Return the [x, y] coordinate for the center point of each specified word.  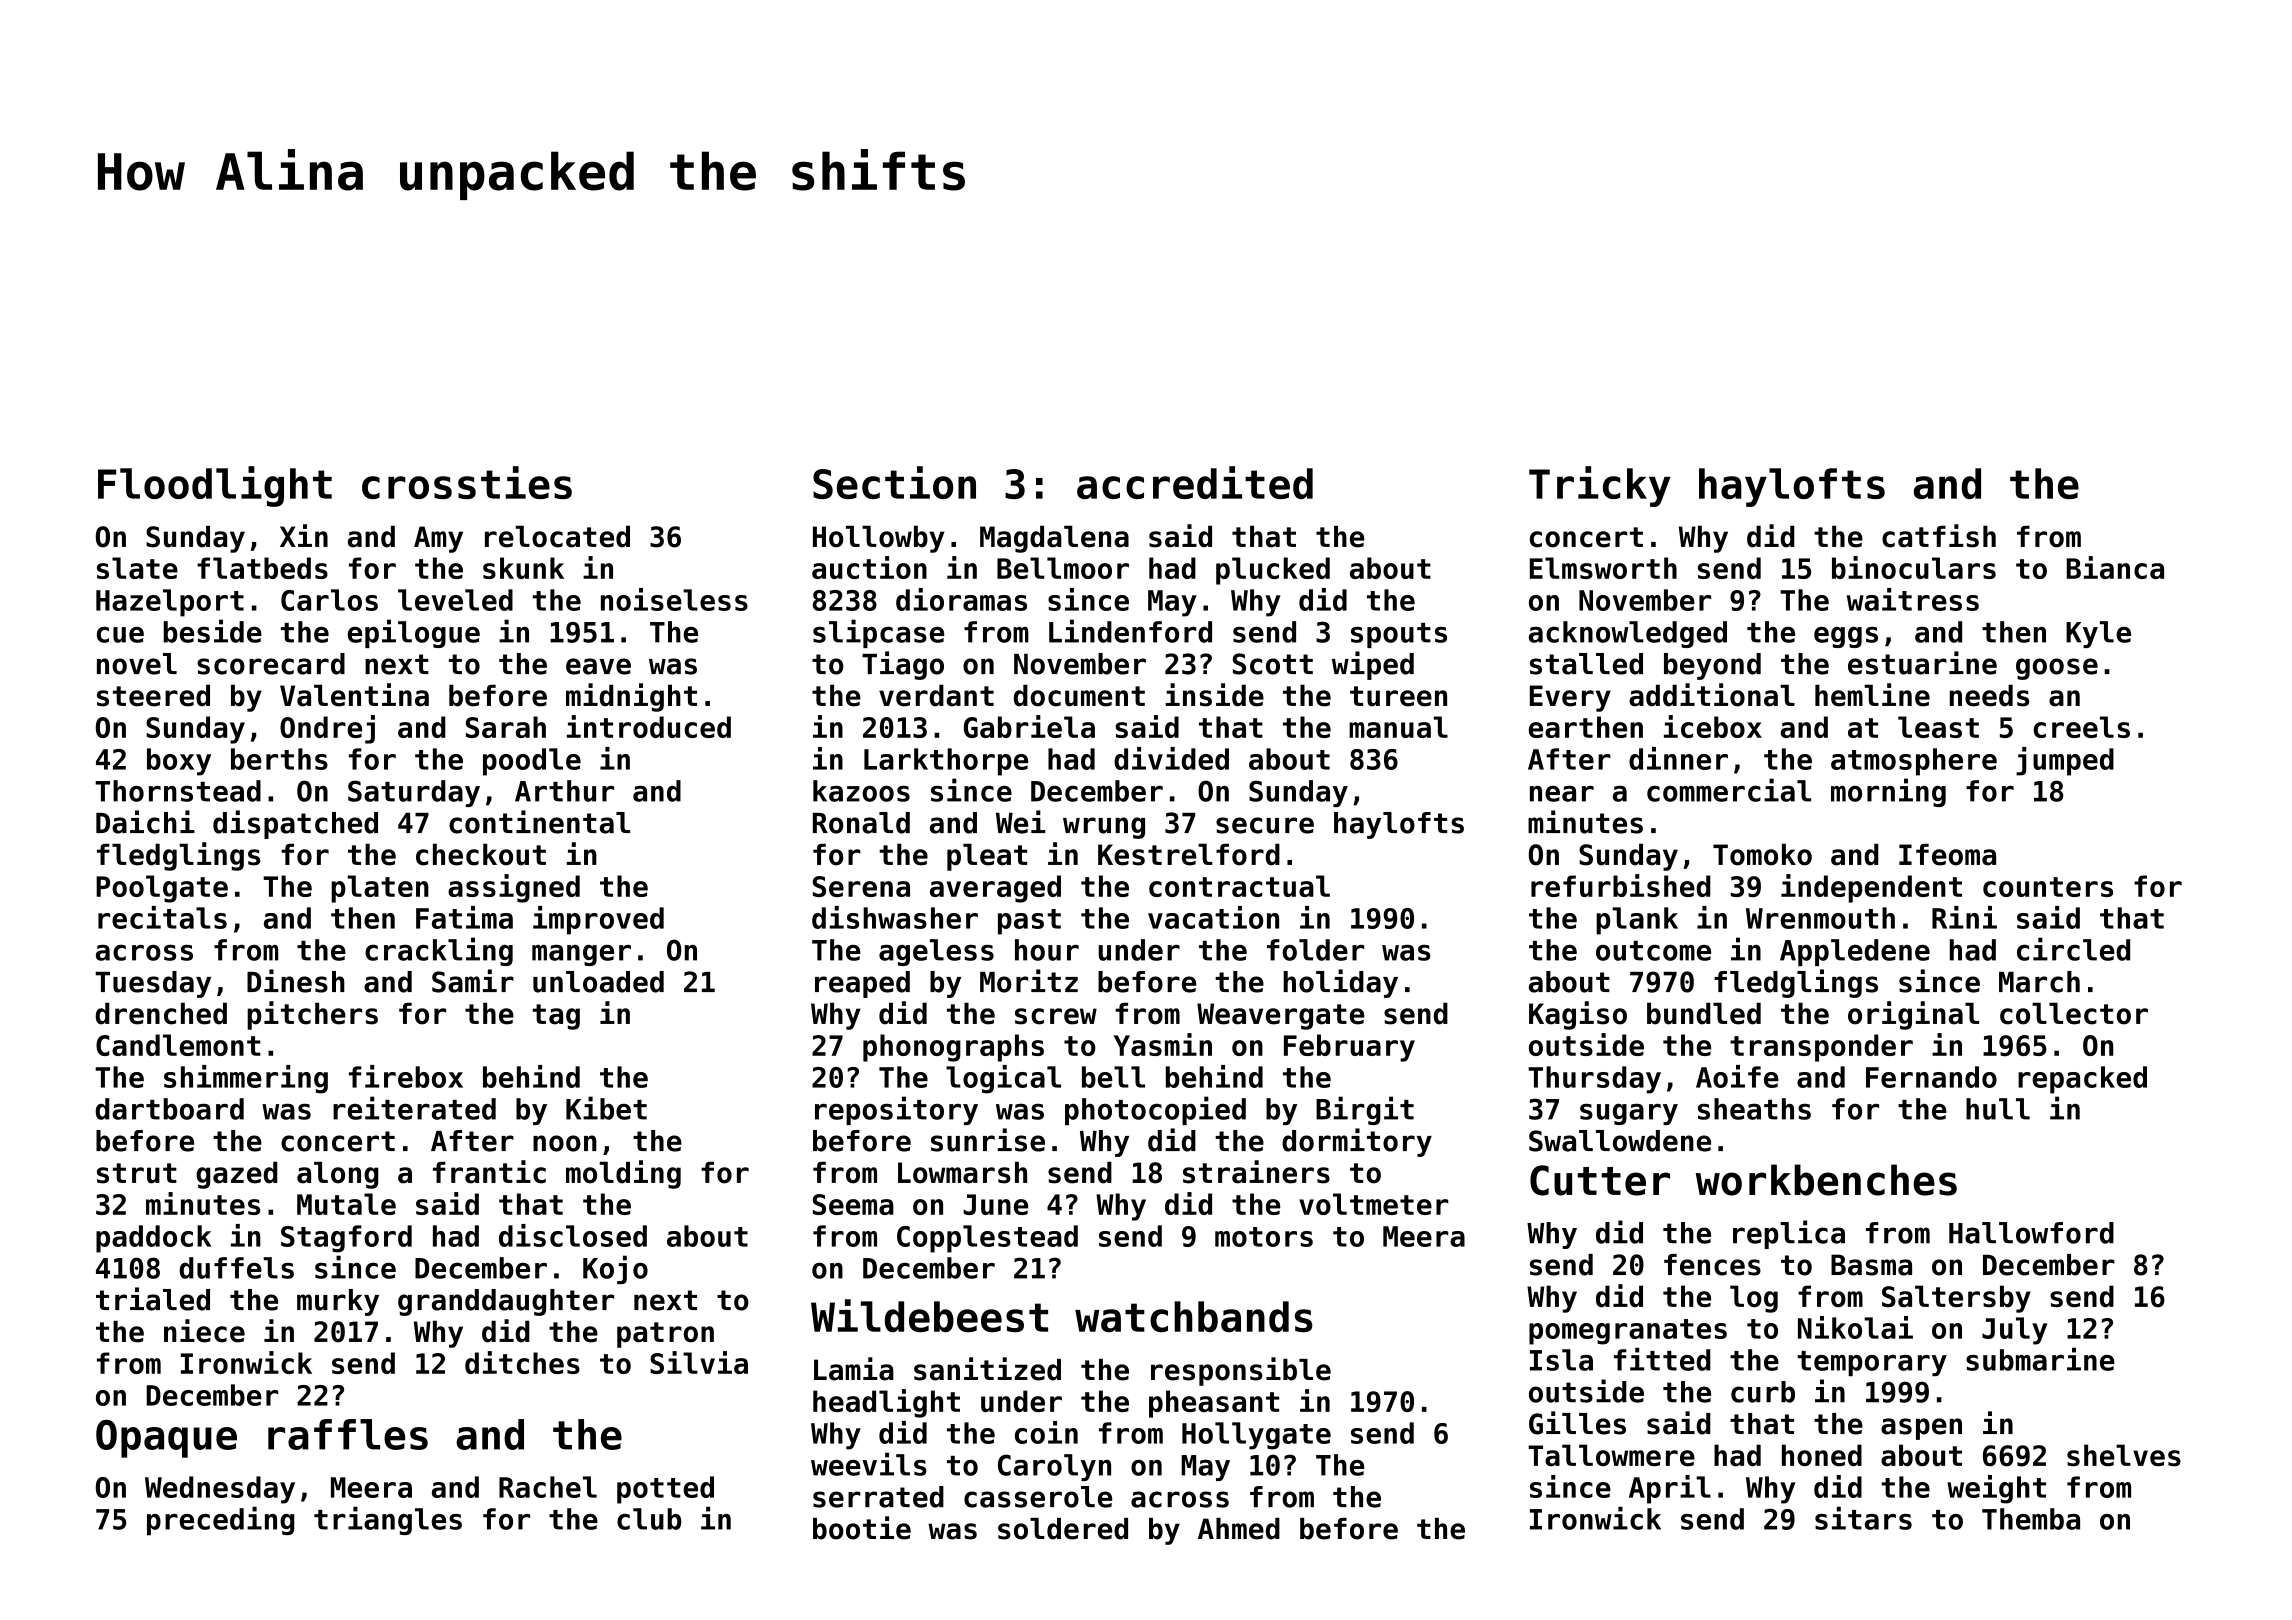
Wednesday [220, 1490]
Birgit [1365, 1110]
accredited [1195, 482]
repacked [2082, 1080]
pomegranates [1628, 1332]
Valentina [354, 695]
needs [1989, 695]
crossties [467, 482]
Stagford [346, 1239]
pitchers [312, 1015]
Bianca [2115, 567]
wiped [1373, 665]
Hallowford [2031, 1233]
